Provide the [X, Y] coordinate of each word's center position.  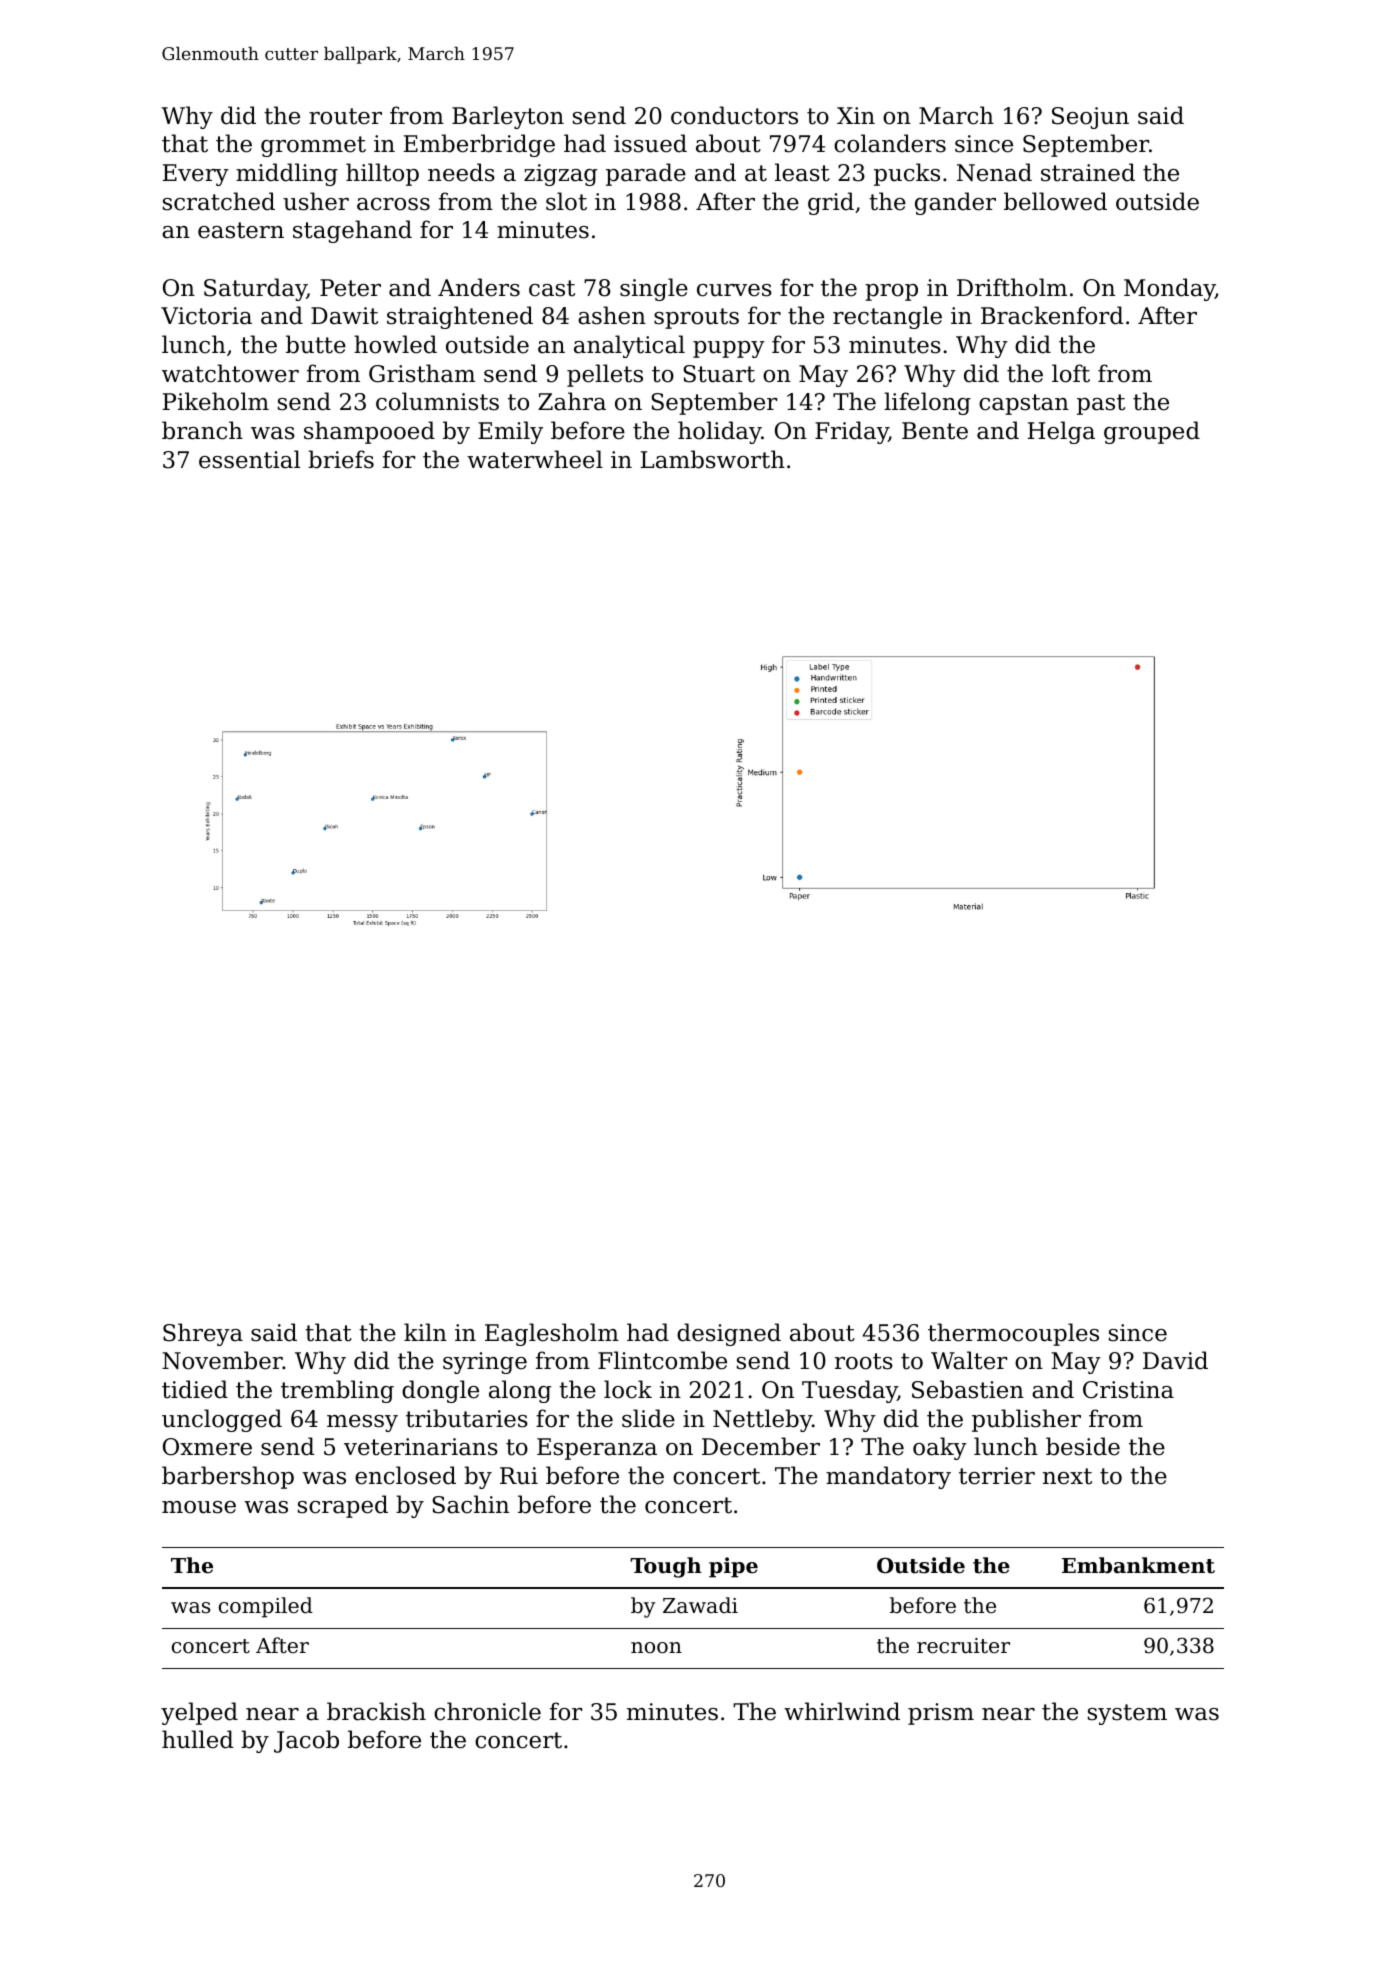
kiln [425, 1332]
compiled [266, 1607]
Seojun [1090, 118]
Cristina [1128, 1390]
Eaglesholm [552, 1334]
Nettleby [762, 1420]
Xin [856, 115]
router [345, 116]
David [1175, 1360]
